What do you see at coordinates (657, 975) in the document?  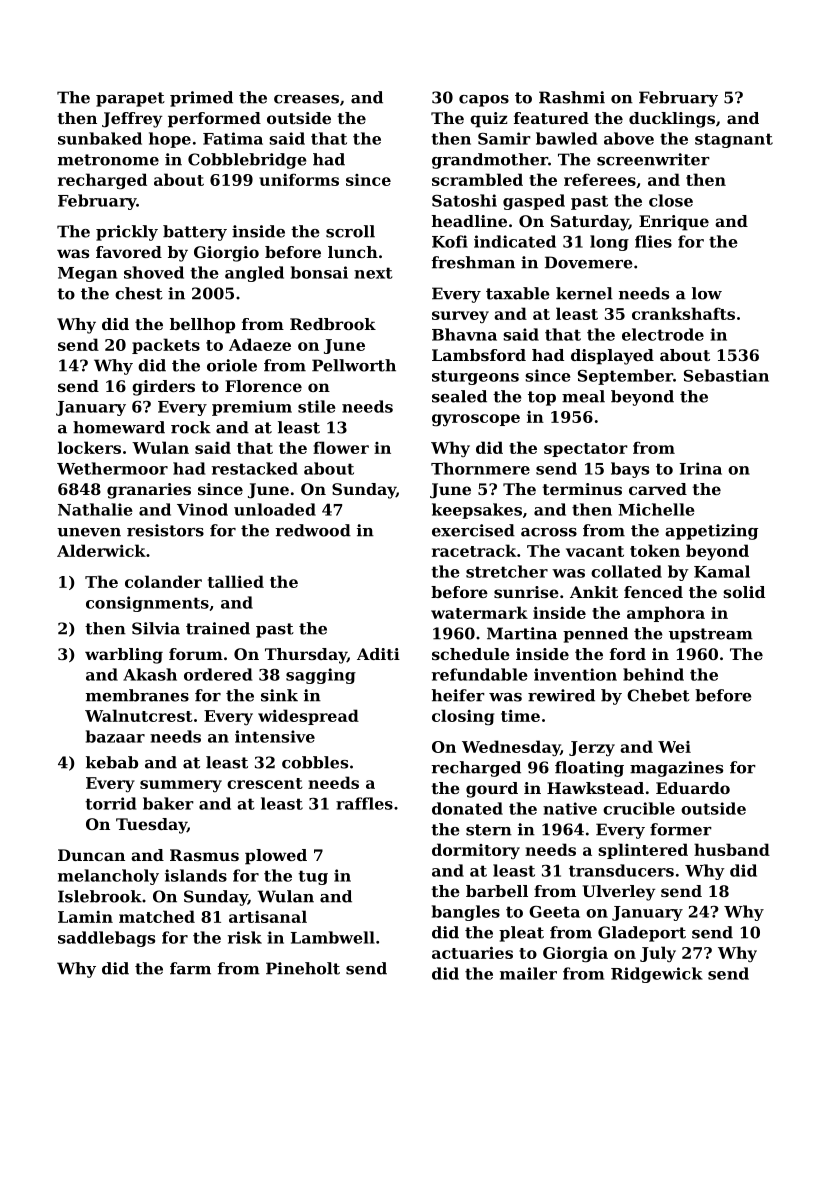 I see `Ridgewick` at bounding box center [657, 975].
